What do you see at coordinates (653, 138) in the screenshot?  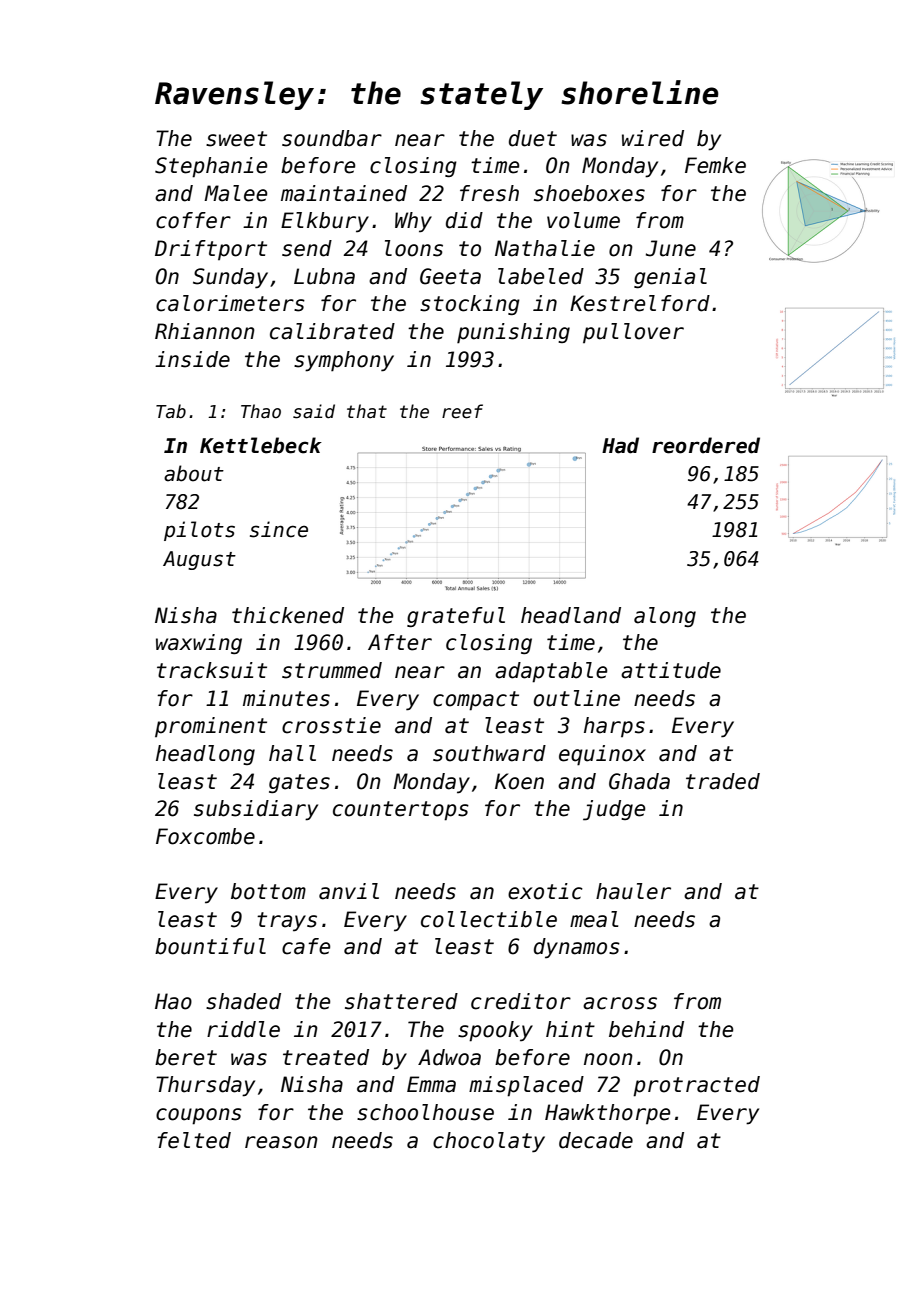 I see `wired` at bounding box center [653, 138].
